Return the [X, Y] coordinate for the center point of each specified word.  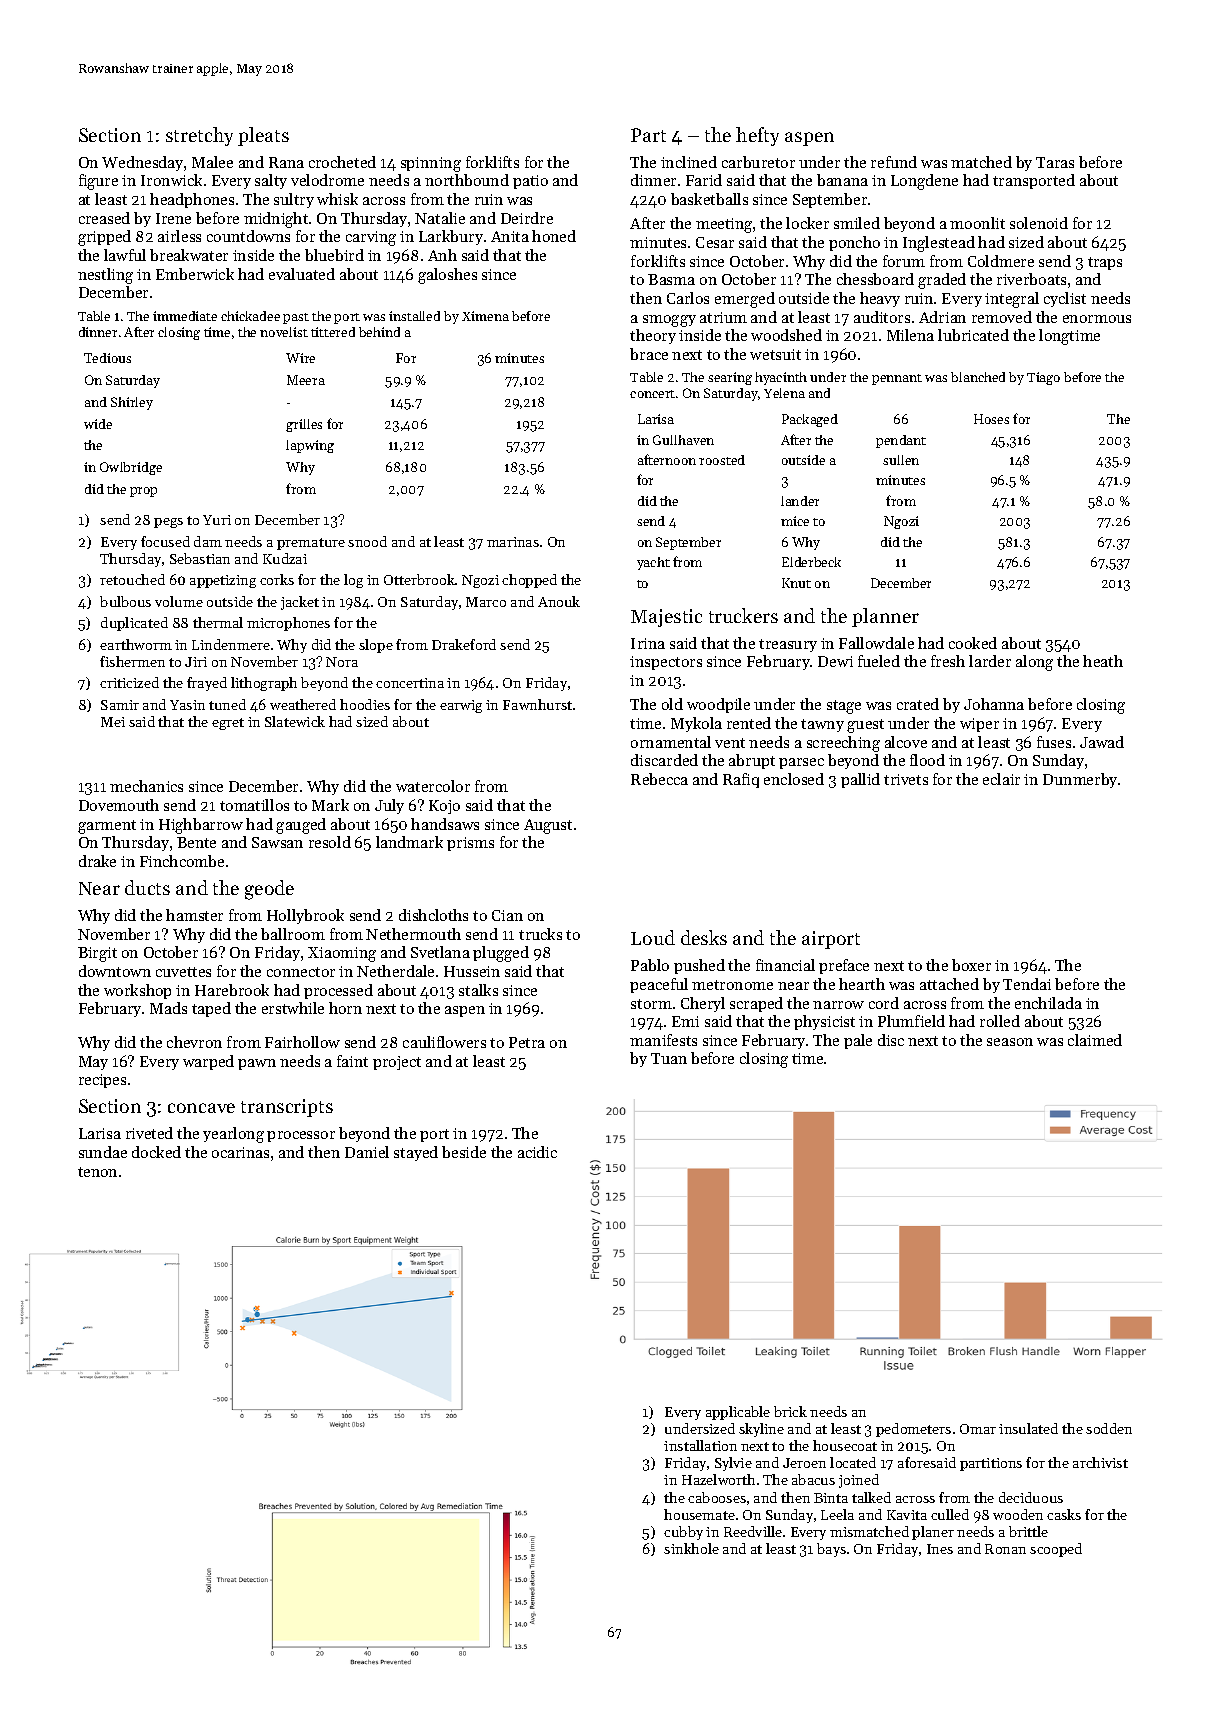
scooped [1056, 1550]
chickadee [250, 316]
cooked [973, 643]
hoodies [365, 704]
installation [700, 1445]
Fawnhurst [537, 704]
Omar [978, 1429]
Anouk [559, 601]
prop [143, 492]
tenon [97, 1172]
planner [885, 617]
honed [554, 236]
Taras [1055, 162]
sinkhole [691, 1548]
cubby [683, 1533]
